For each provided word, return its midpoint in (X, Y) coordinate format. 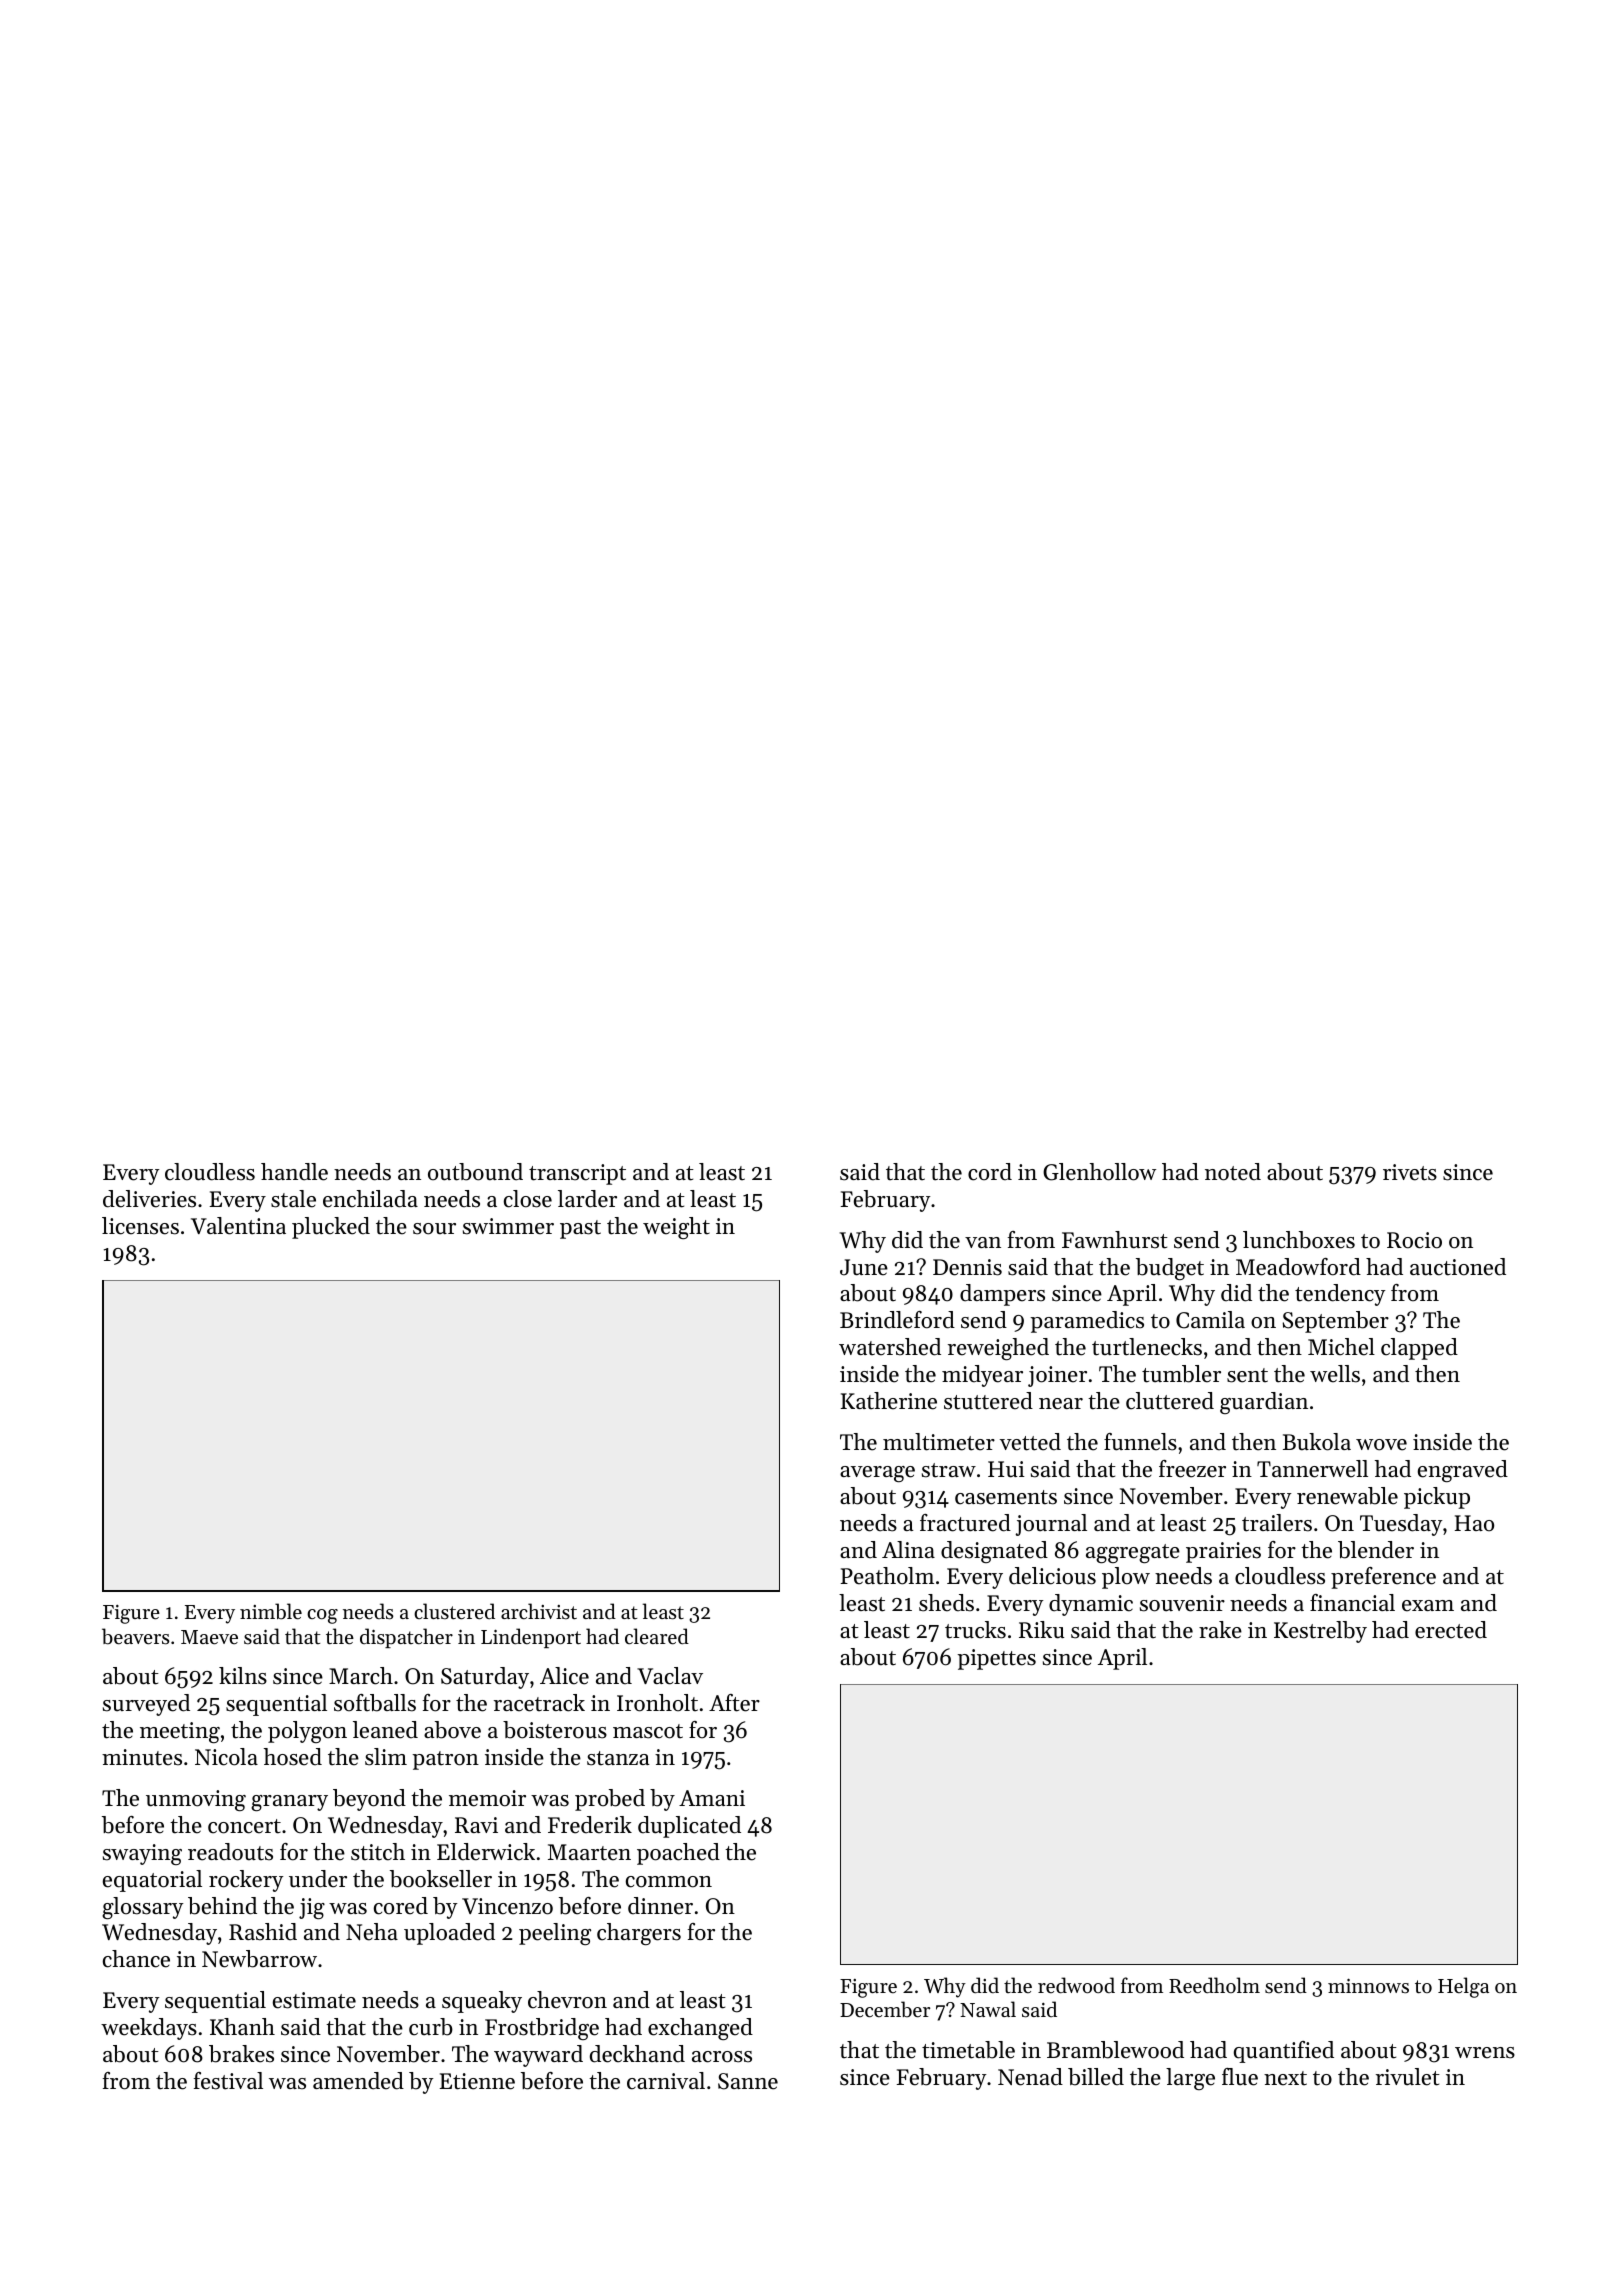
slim (386, 1757)
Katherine (889, 1401)
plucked (331, 1228)
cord (990, 1172)
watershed (890, 1347)
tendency (1340, 1295)
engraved (1463, 1471)
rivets (1410, 1172)
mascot (648, 1731)
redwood (1076, 1985)
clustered (454, 1611)
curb (431, 2027)
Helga (1463, 1987)
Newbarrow (259, 1959)
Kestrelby (1320, 1632)
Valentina (238, 1226)
